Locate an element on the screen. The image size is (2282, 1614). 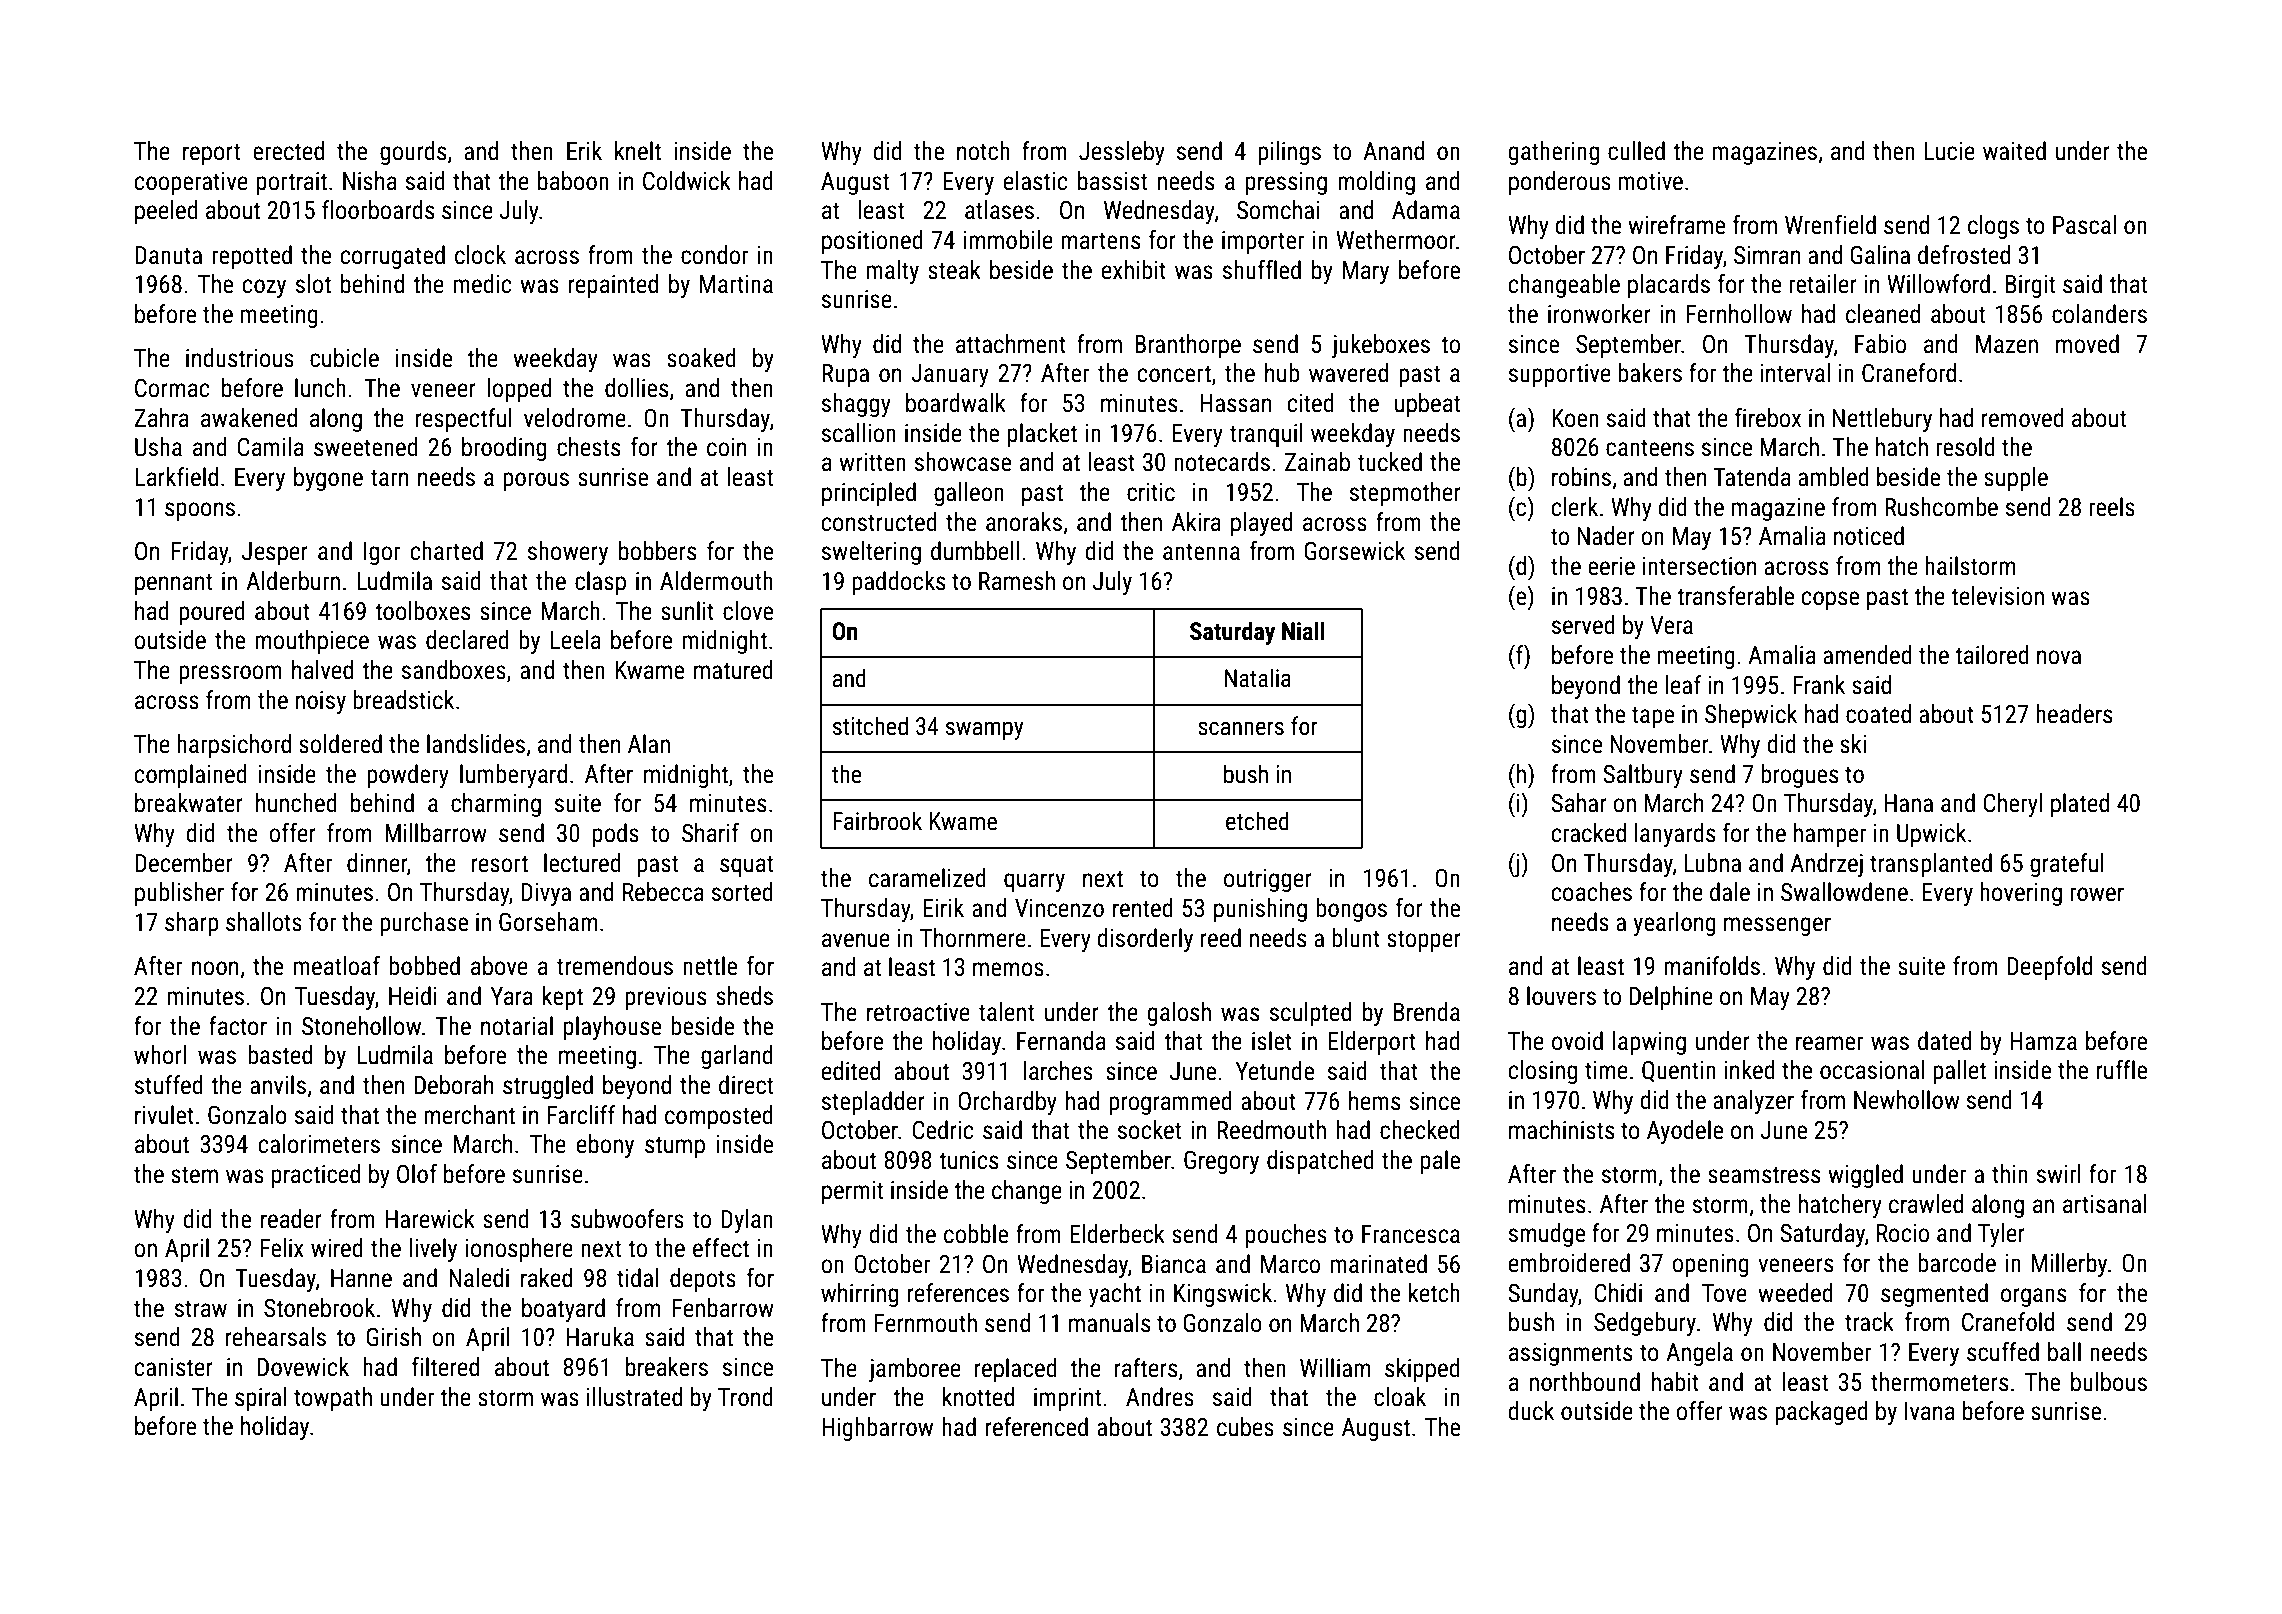
Fernanda is located at coordinates (1061, 1041).
